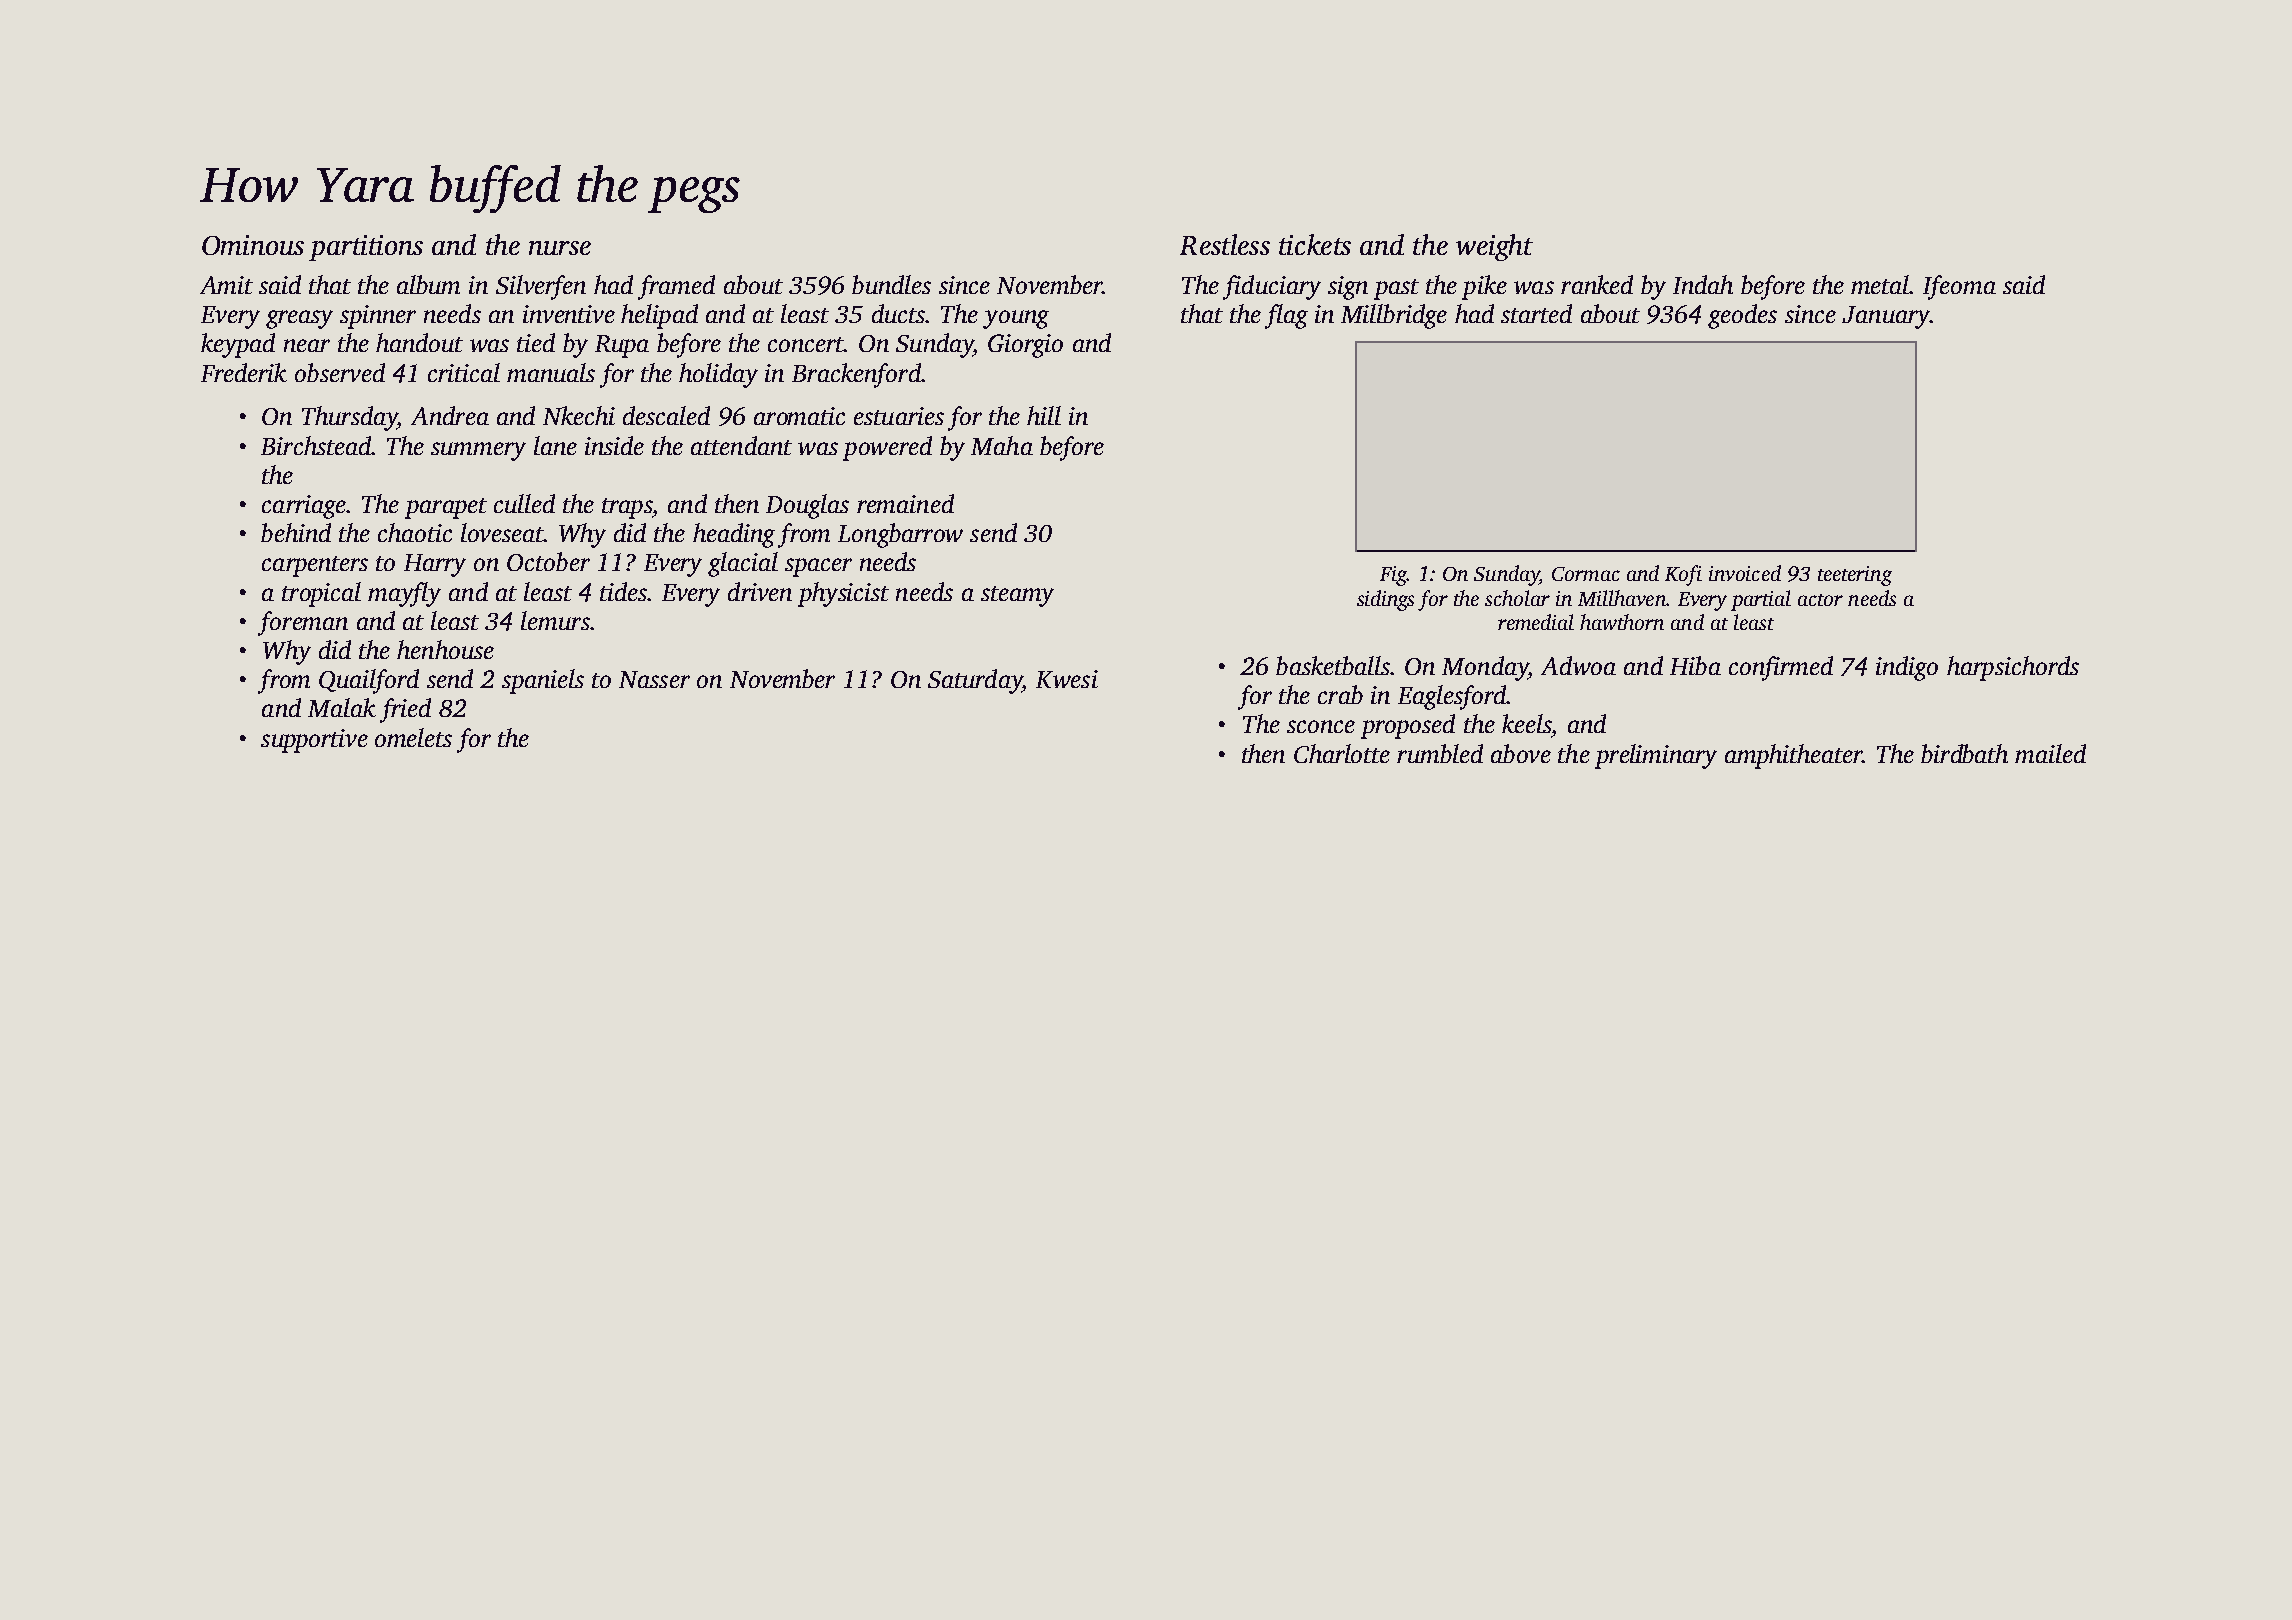 The image size is (2292, 1620). Describe the element at coordinates (1225, 244) in the screenshot. I see `Restless` at that location.
